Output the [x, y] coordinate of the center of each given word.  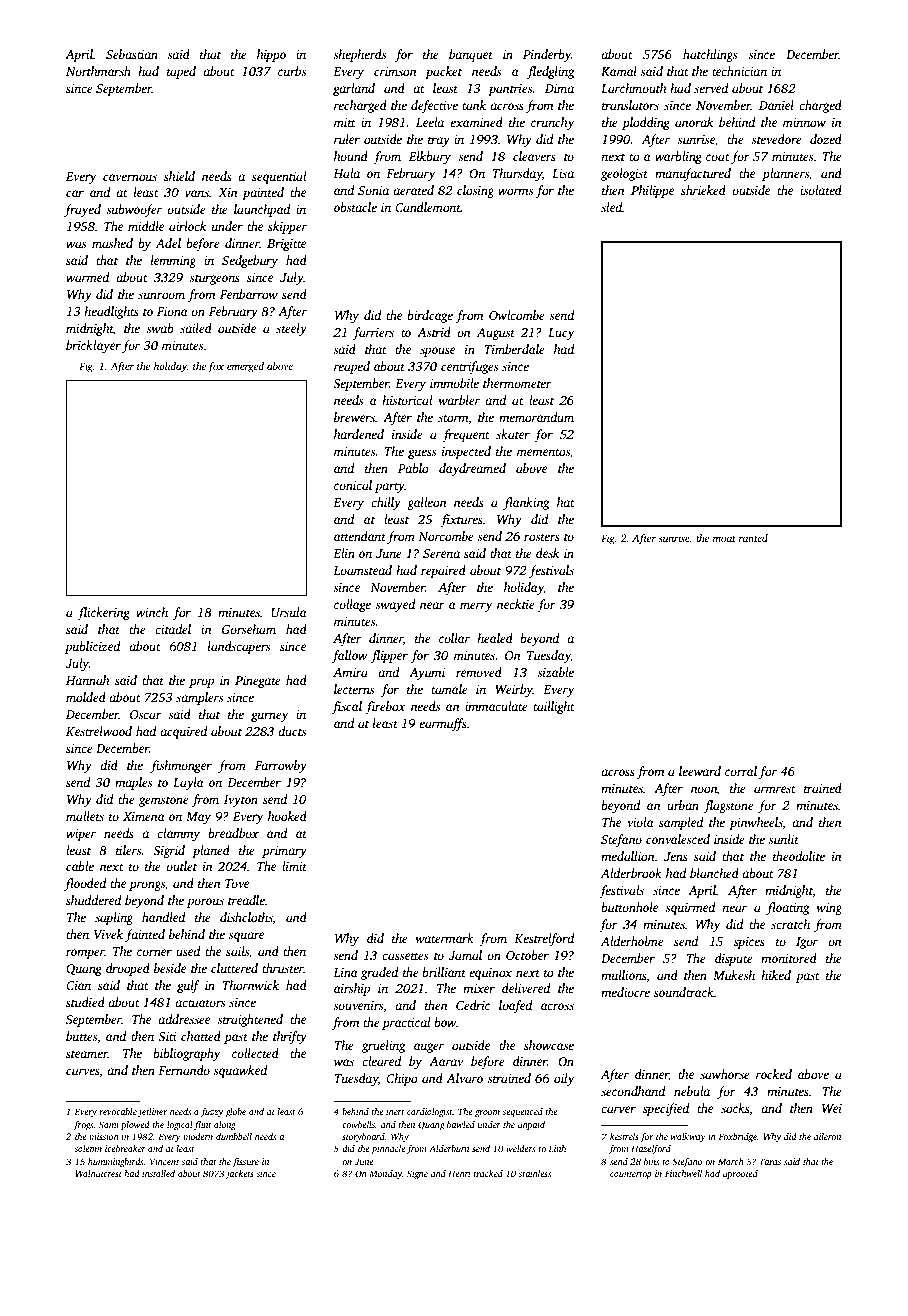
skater [513, 434]
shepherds [359, 55]
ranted [753, 538]
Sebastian [132, 54]
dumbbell [234, 1136]
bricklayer [93, 346]
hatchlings [710, 55]
